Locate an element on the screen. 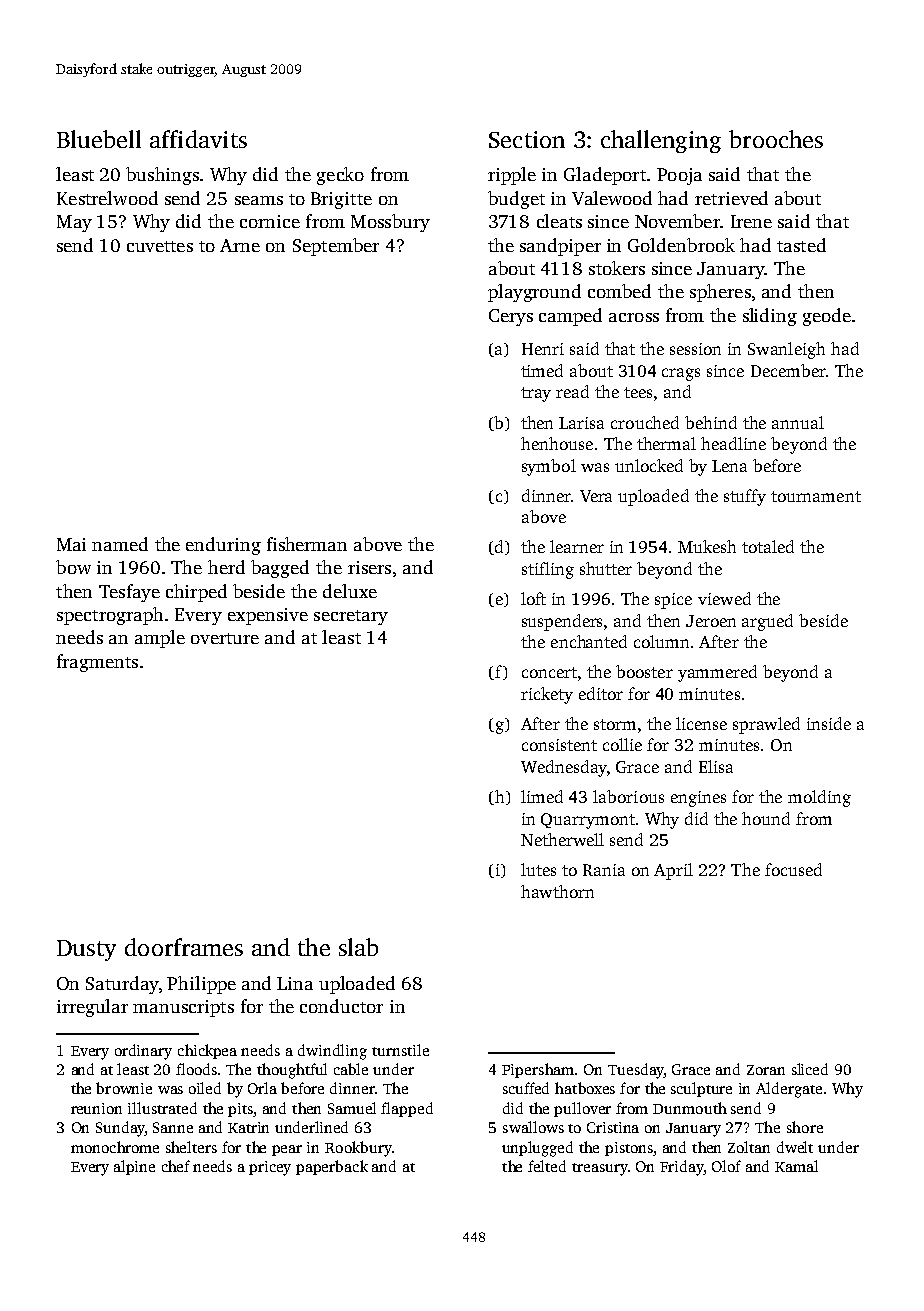  cornice is located at coordinates (270, 221).
